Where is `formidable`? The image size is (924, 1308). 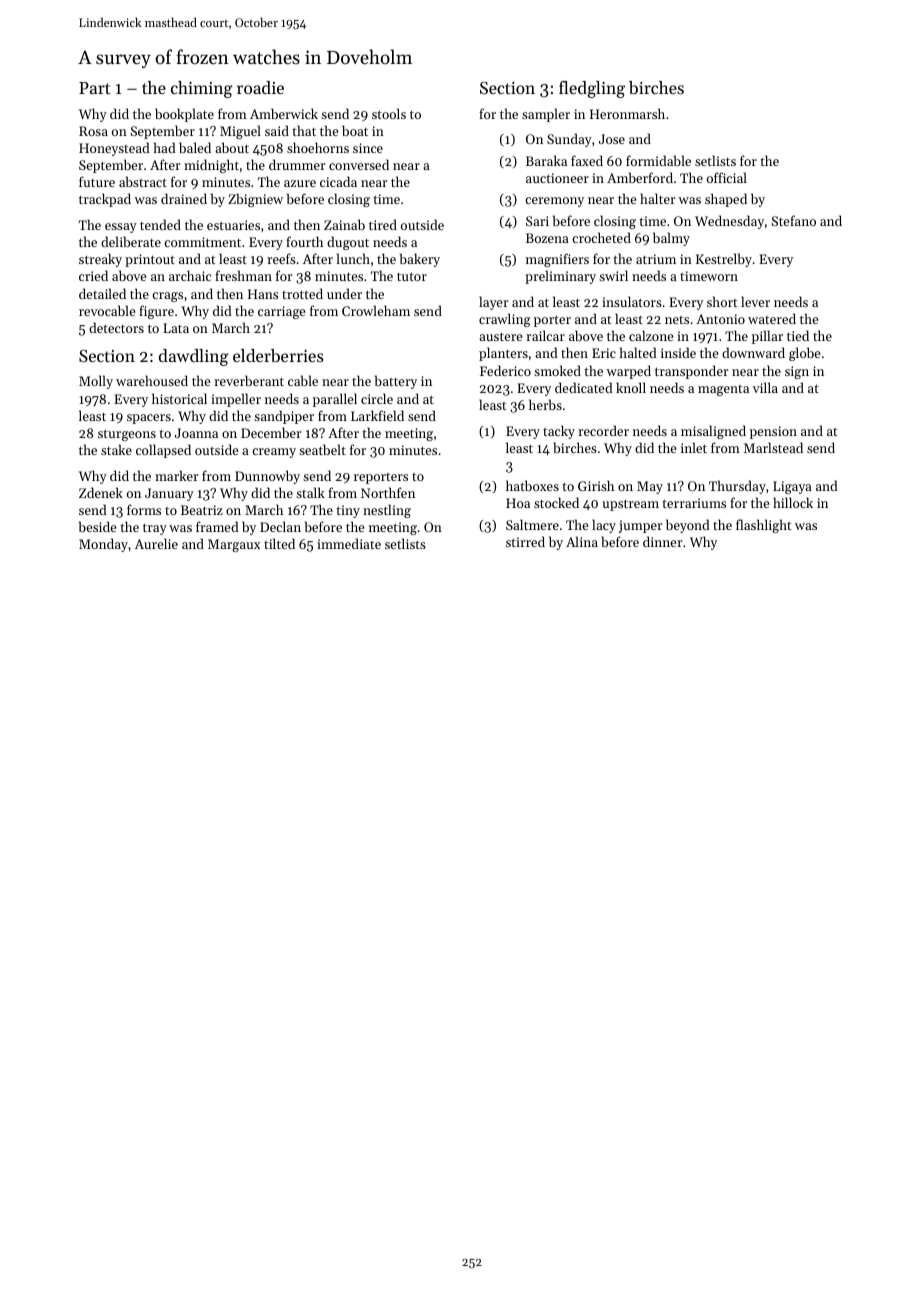
formidable is located at coordinates (658, 160).
